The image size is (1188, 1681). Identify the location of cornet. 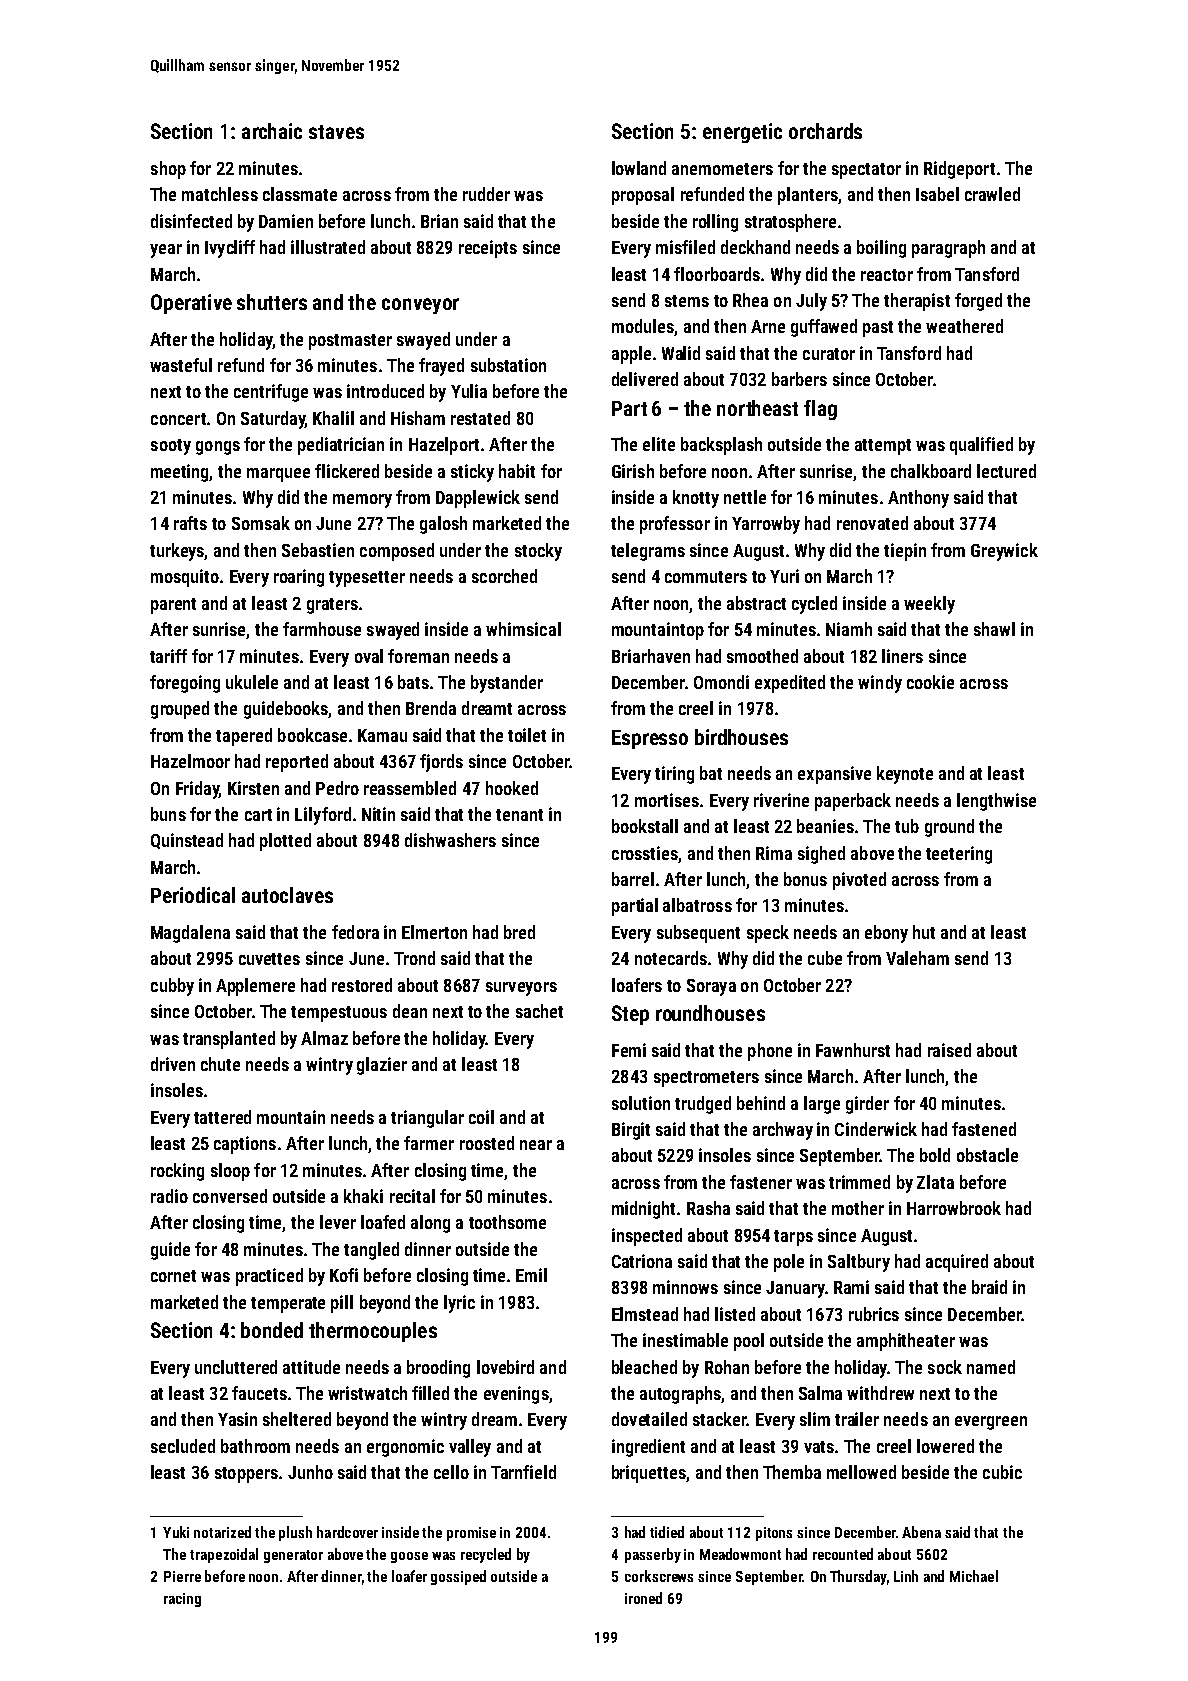
(173, 1276).
